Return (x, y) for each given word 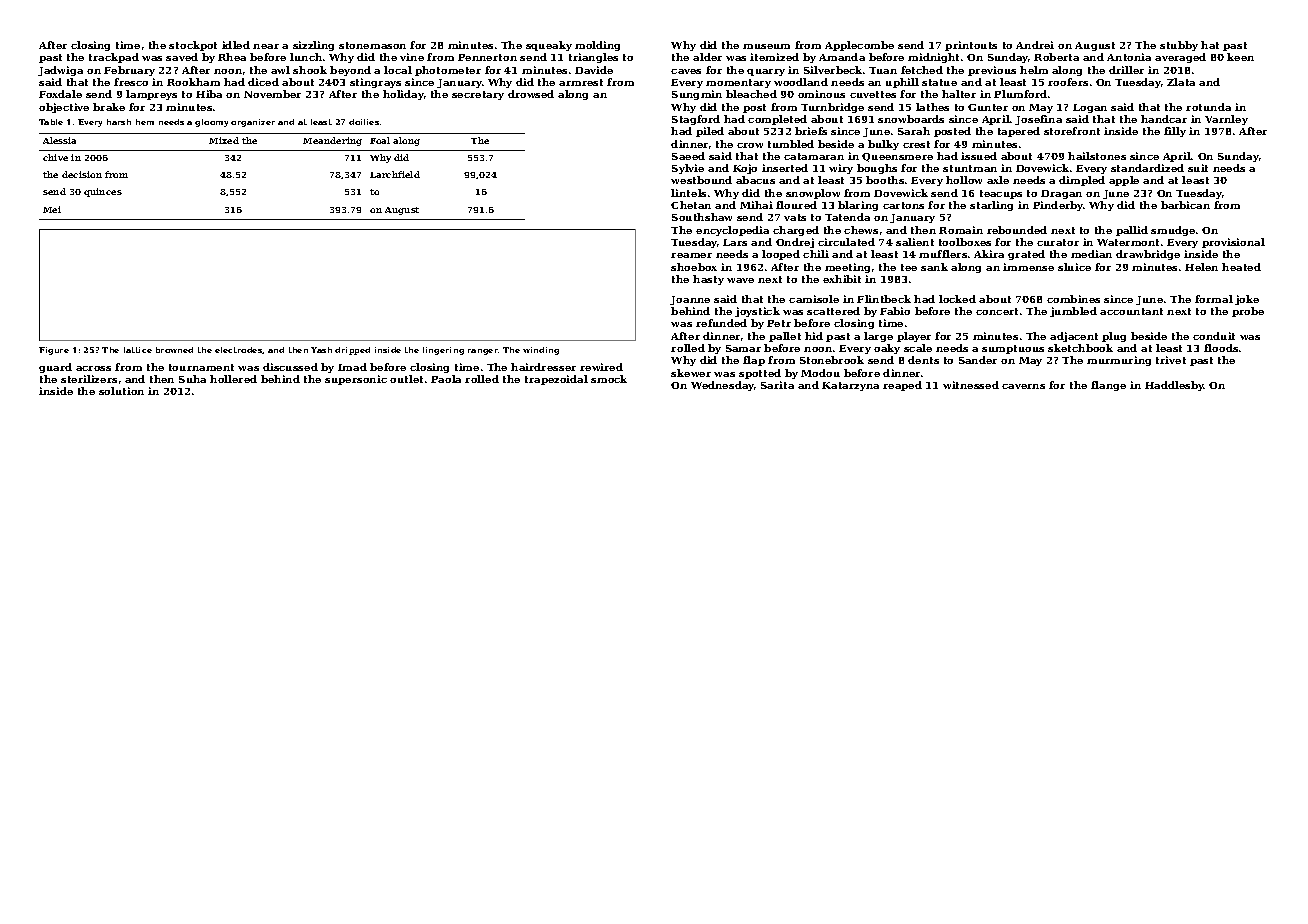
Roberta (1056, 57)
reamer (691, 255)
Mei (52, 209)
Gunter (988, 107)
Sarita (777, 385)
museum (766, 46)
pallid (1132, 231)
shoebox (694, 267)
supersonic (356, 380)
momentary (738, 83)
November (272, 94)
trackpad (114, 58)
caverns (1023, 386)
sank (934, 267)
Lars (735, 242)
